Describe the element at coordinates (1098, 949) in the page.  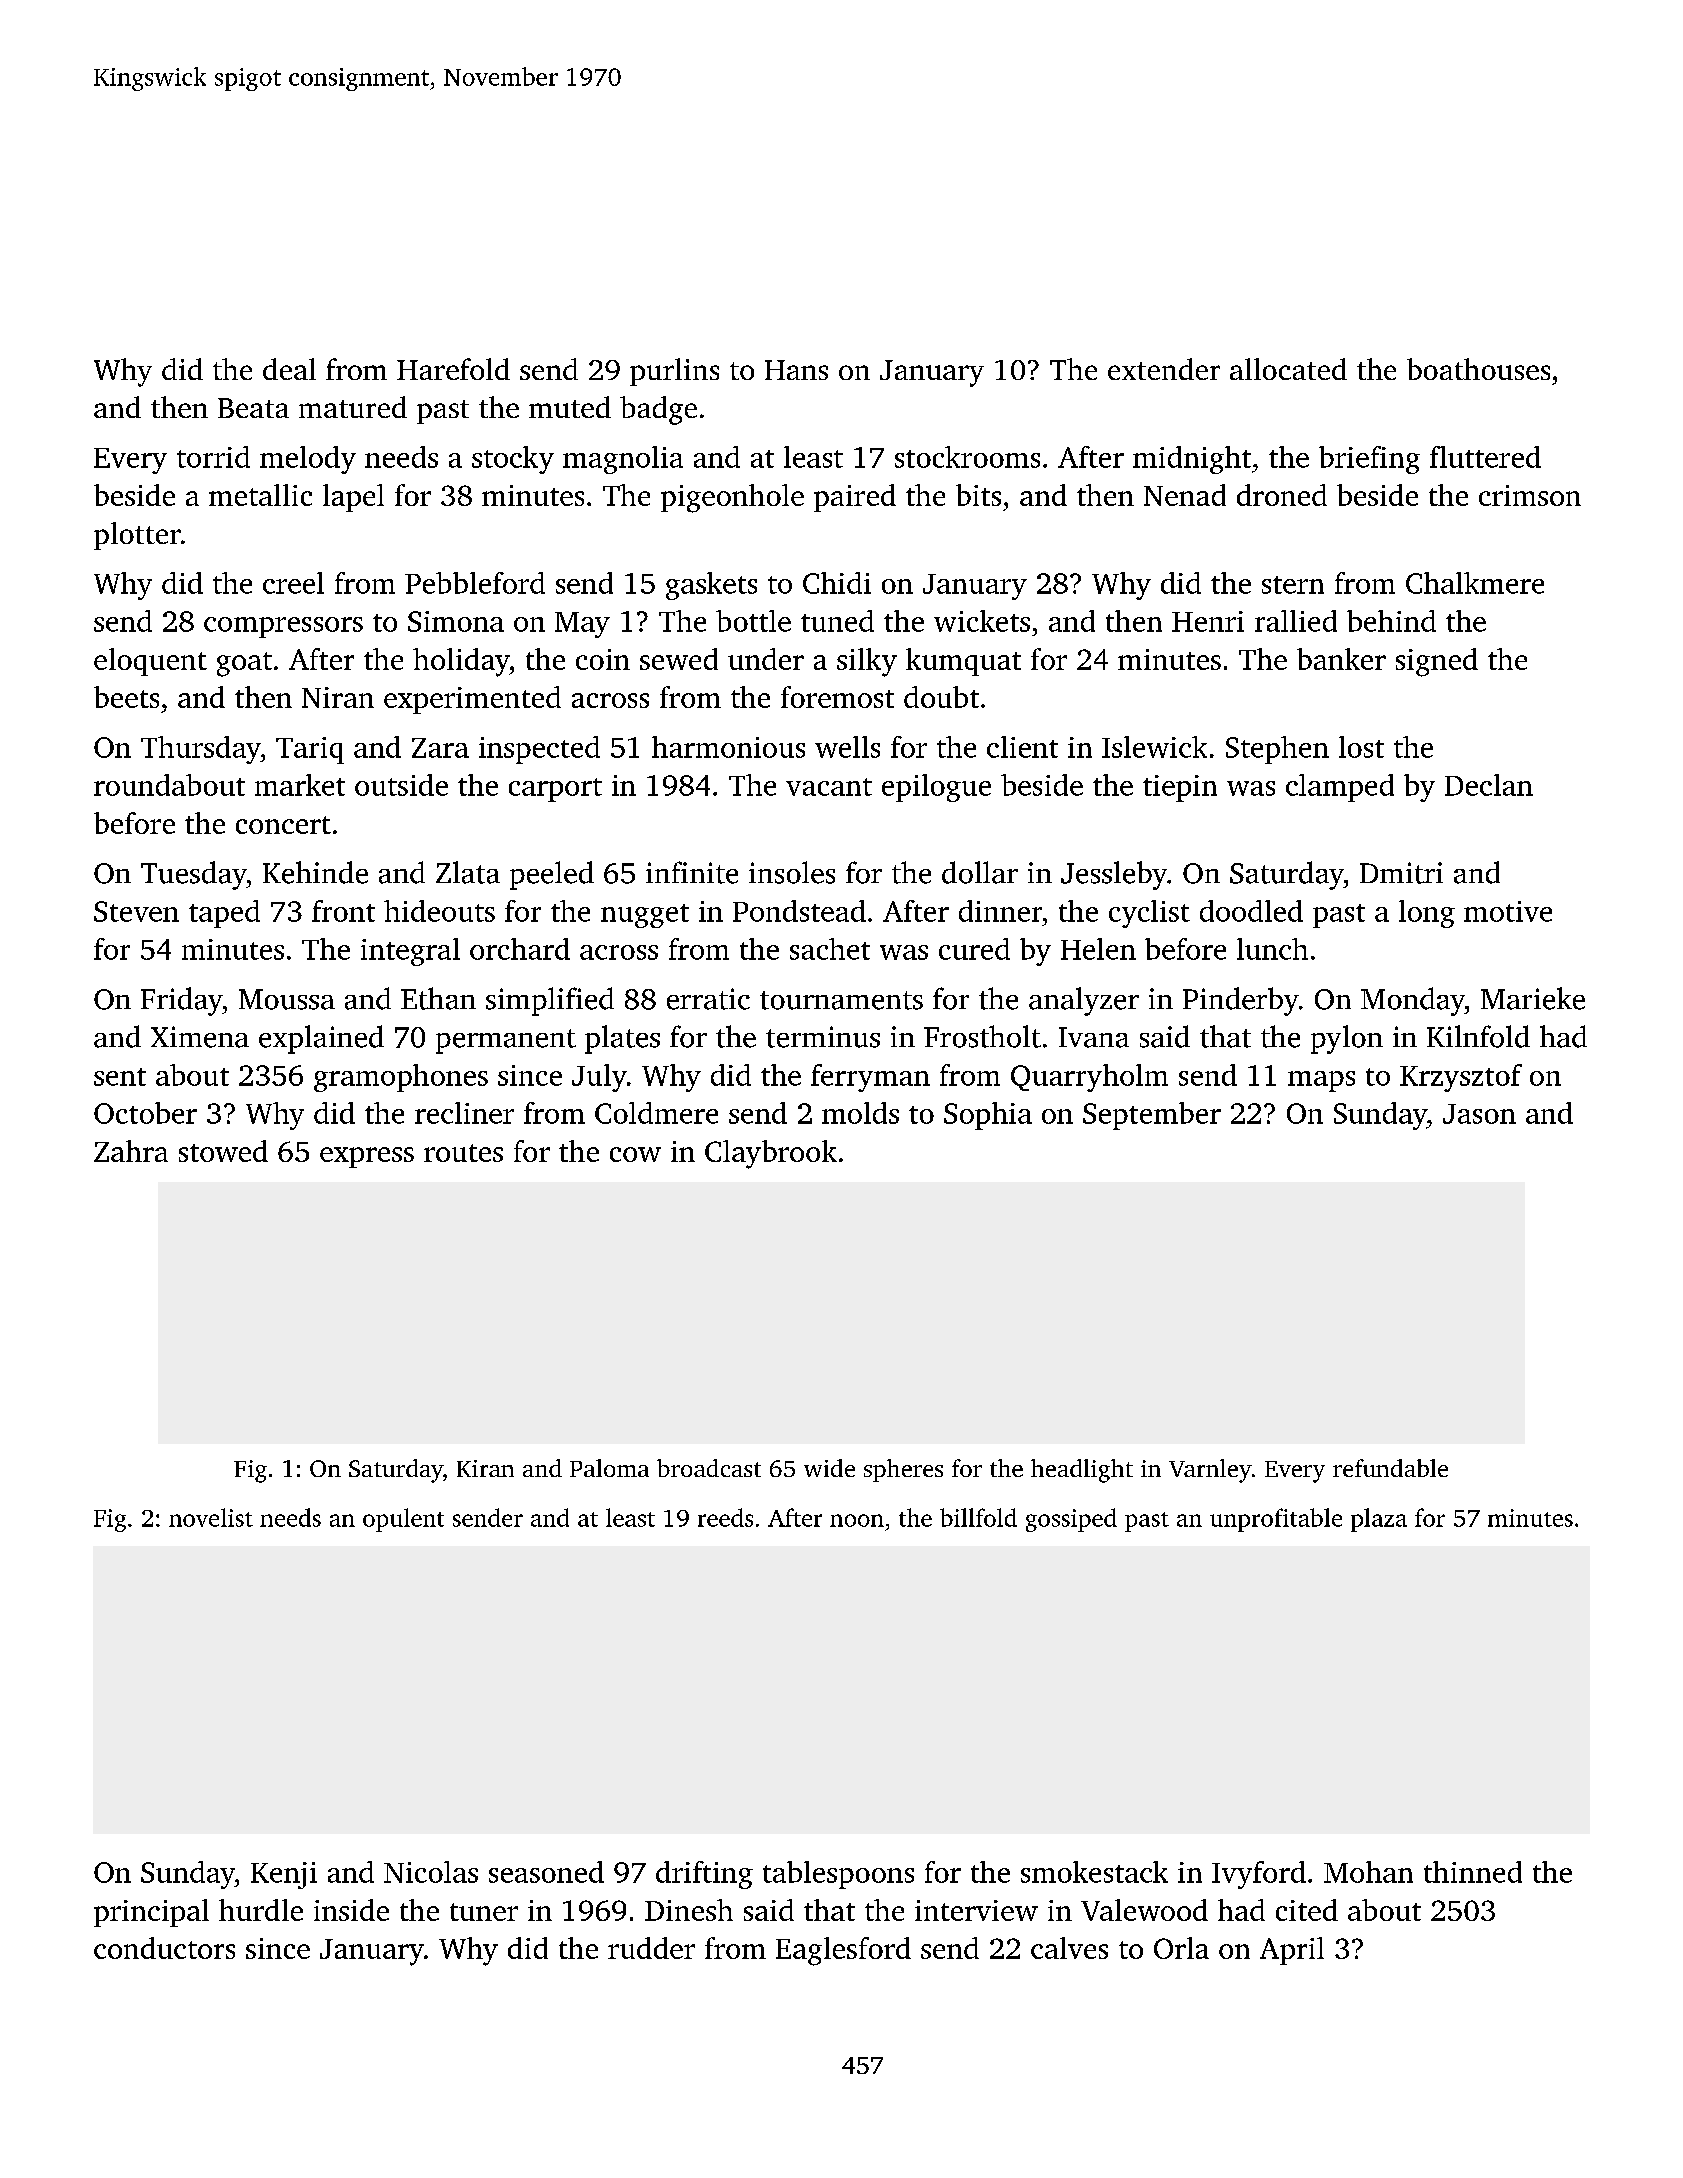
I see `Helen` at that location.
